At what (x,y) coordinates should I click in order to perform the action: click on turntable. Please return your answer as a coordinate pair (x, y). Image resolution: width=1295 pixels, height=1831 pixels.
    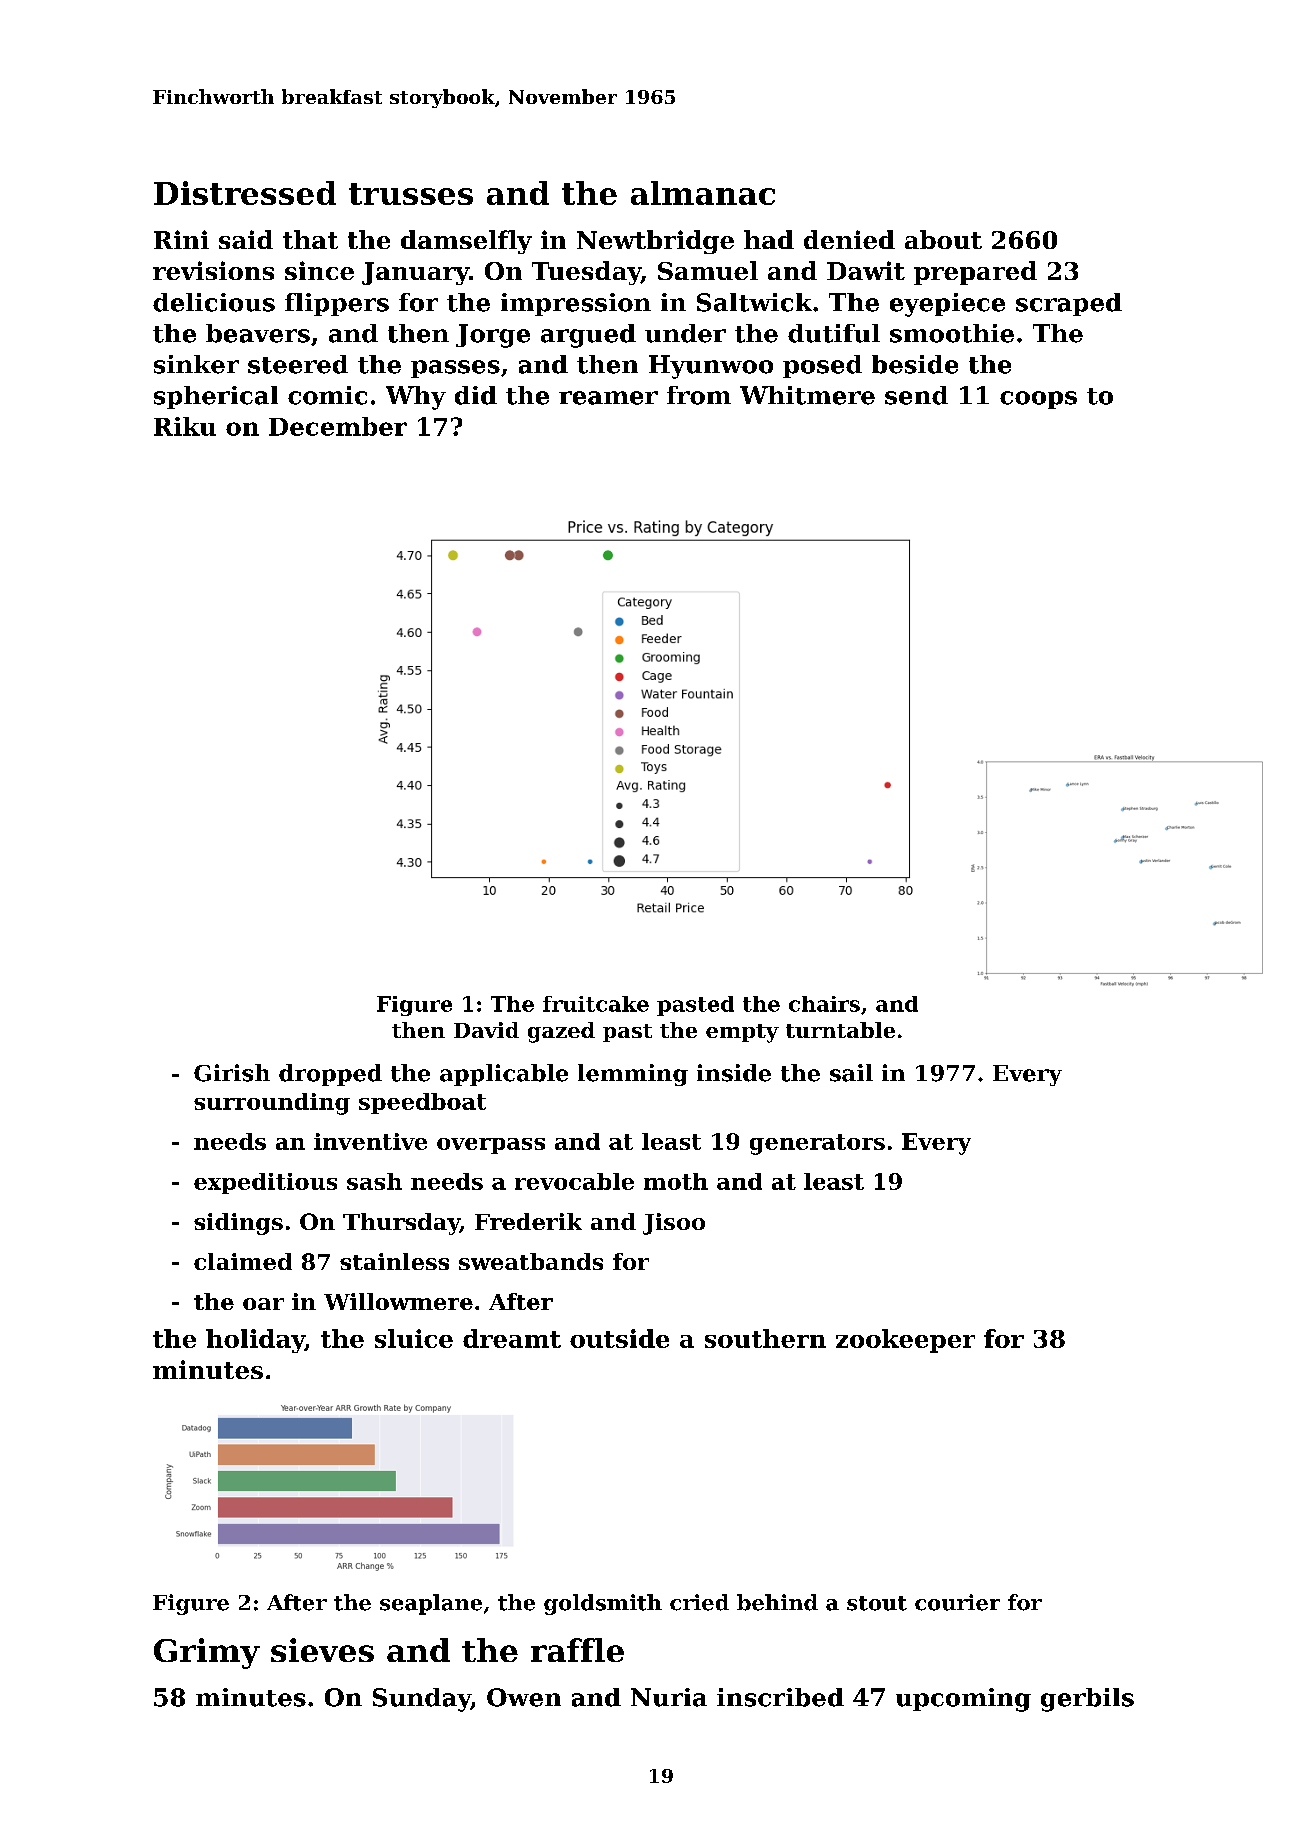
    Looking at the image, I should click on (840, 1030).
